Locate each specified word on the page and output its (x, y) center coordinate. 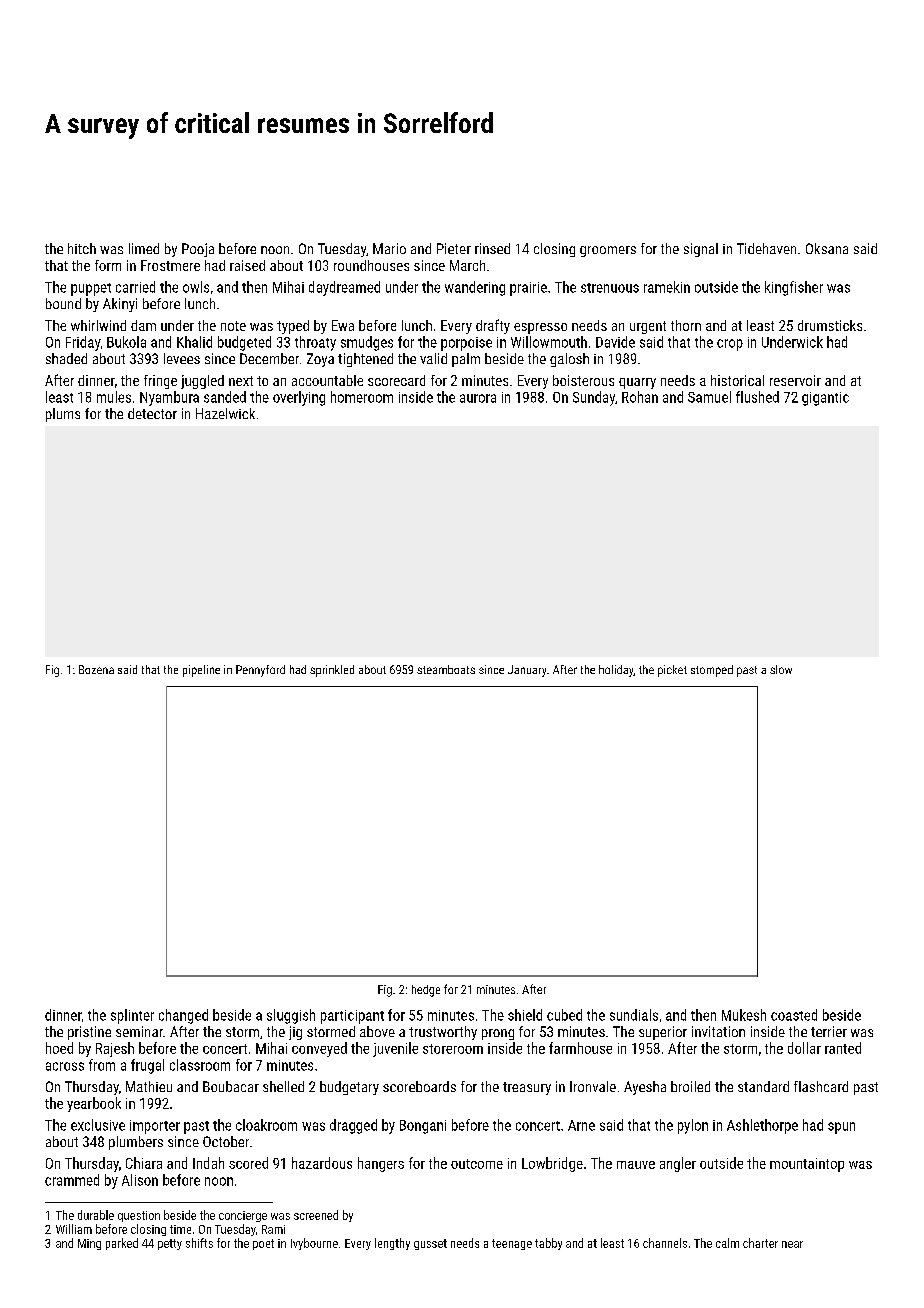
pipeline (201, 671)
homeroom (362, 397)
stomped (712, 671)
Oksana (827, 248)
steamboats (446, 669)
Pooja (198, 250)
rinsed (492, 248)
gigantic (825, 399)
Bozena (96, 669)
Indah (208, 1163)
